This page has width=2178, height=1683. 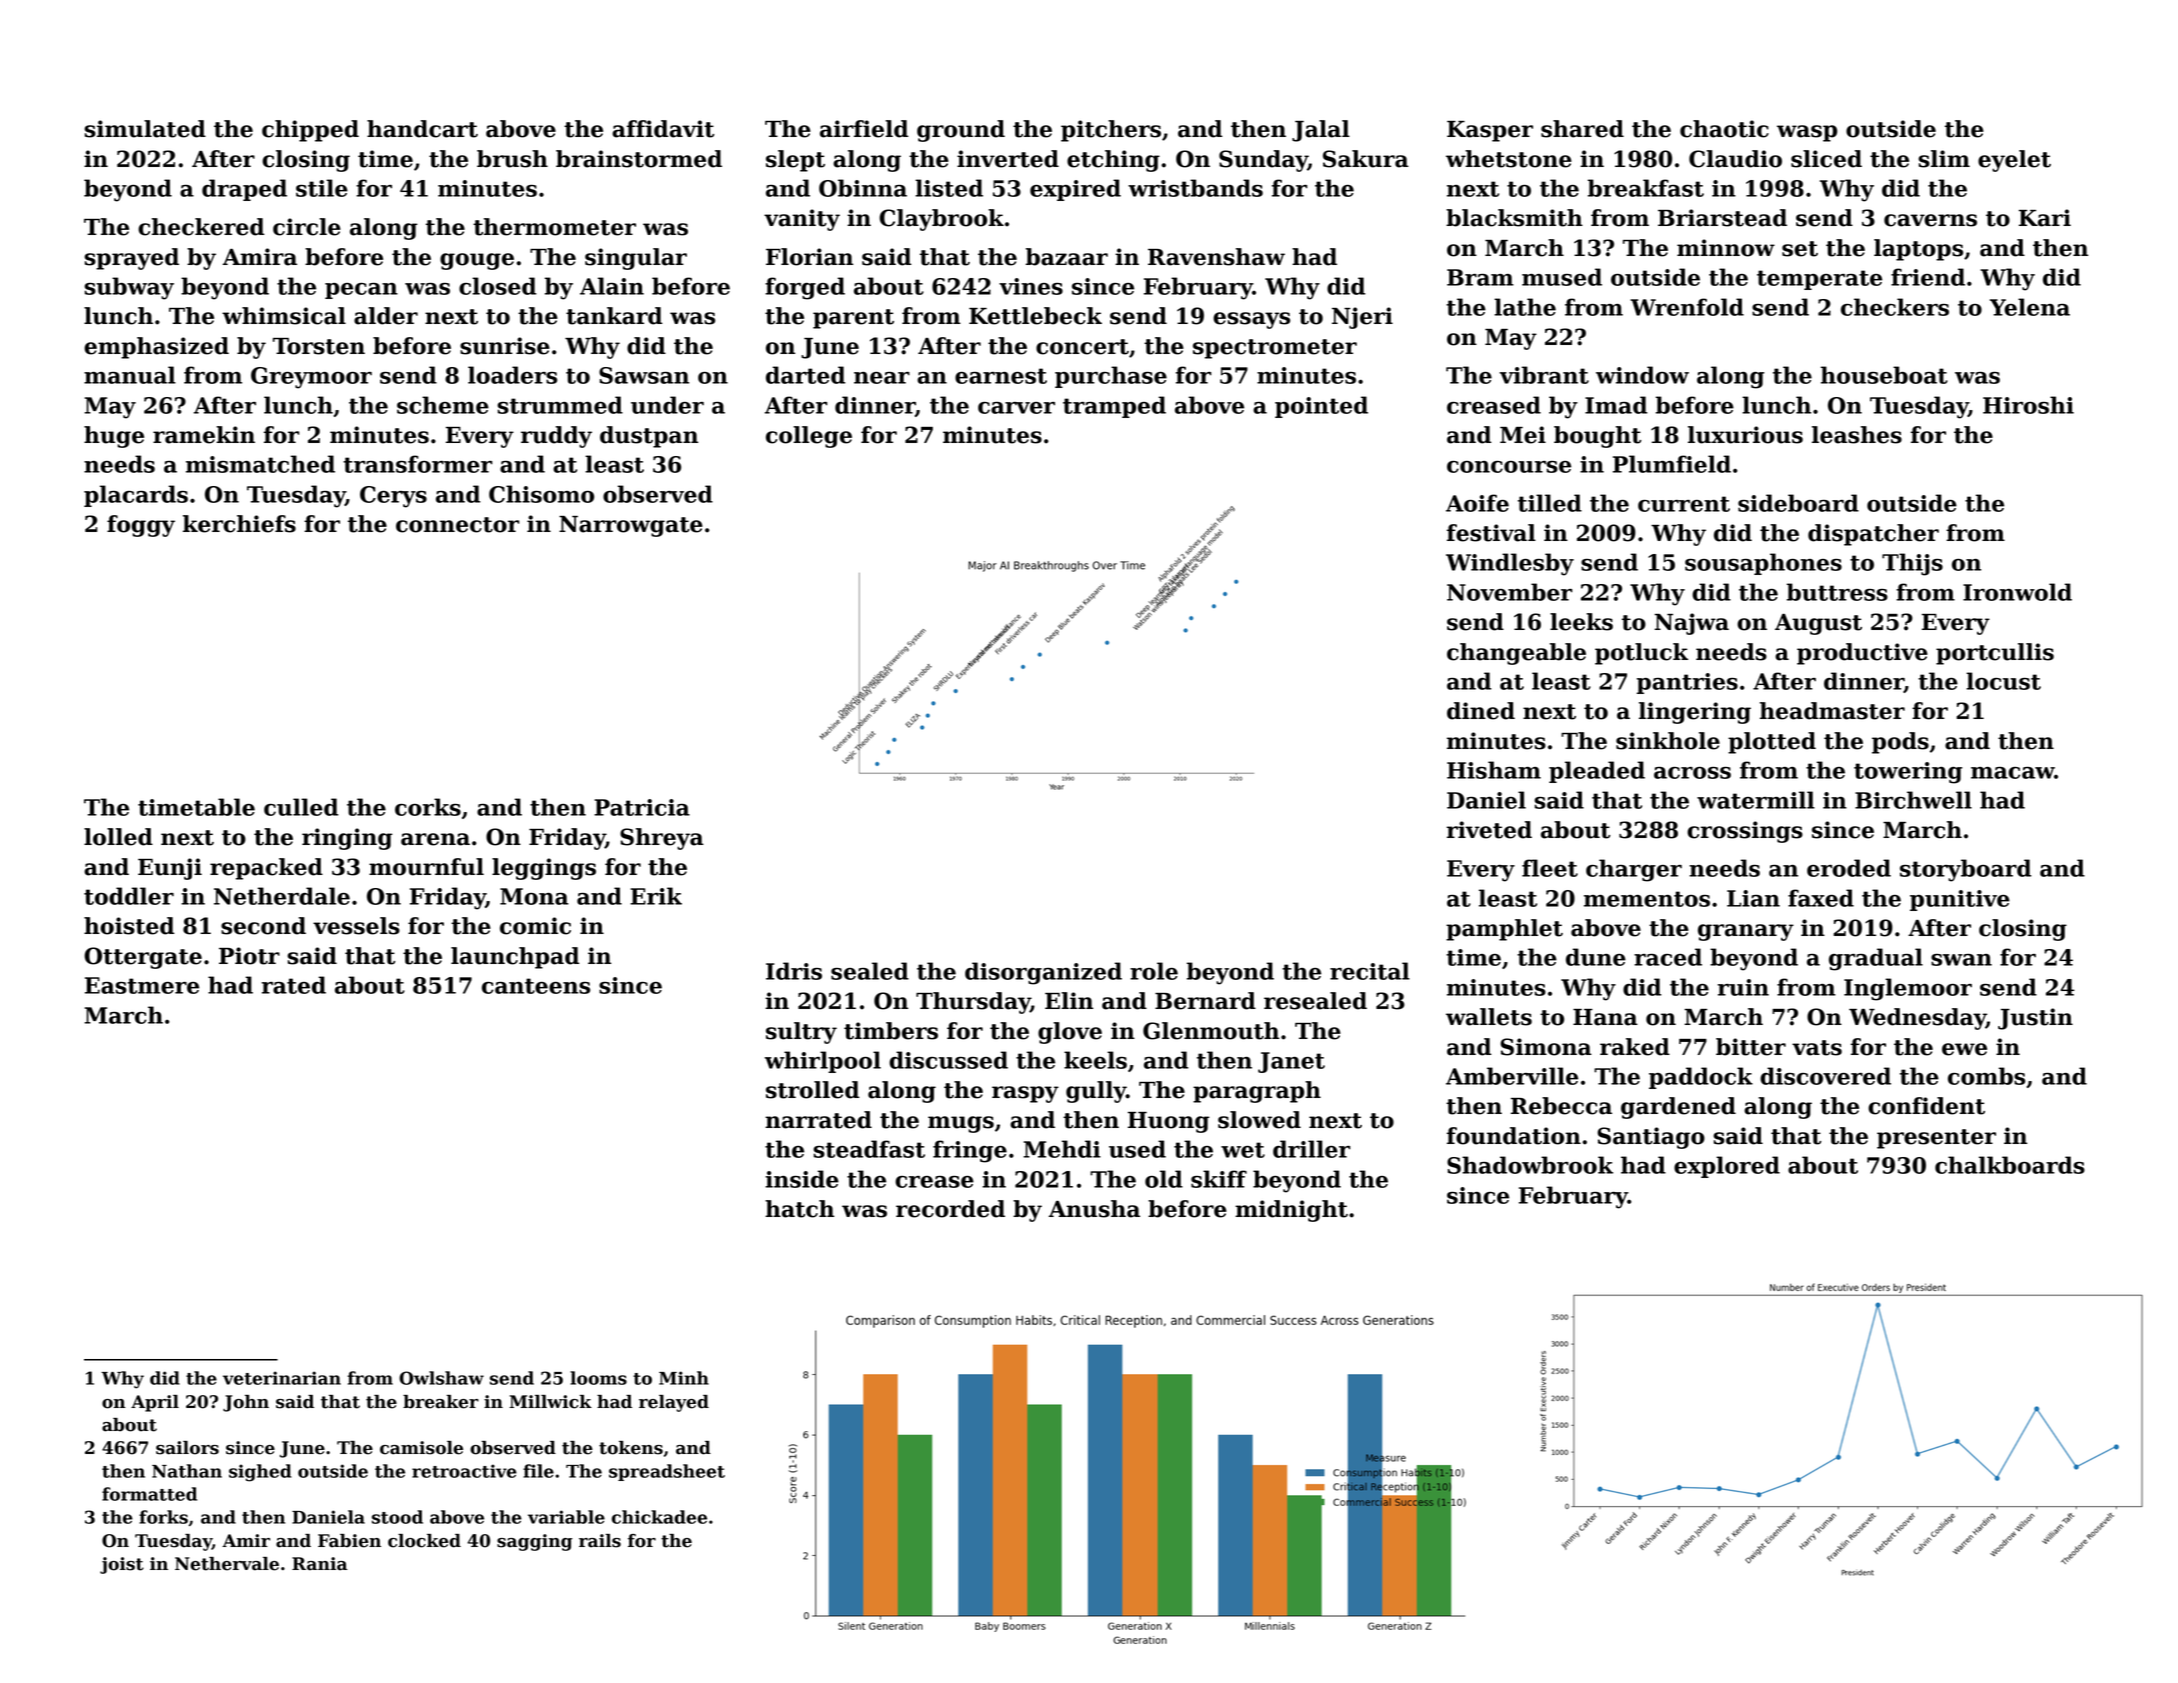 What do you see at coordinates (1494, 770) in the page?
I see `Hisham` at bounding box center [1494, 770].
